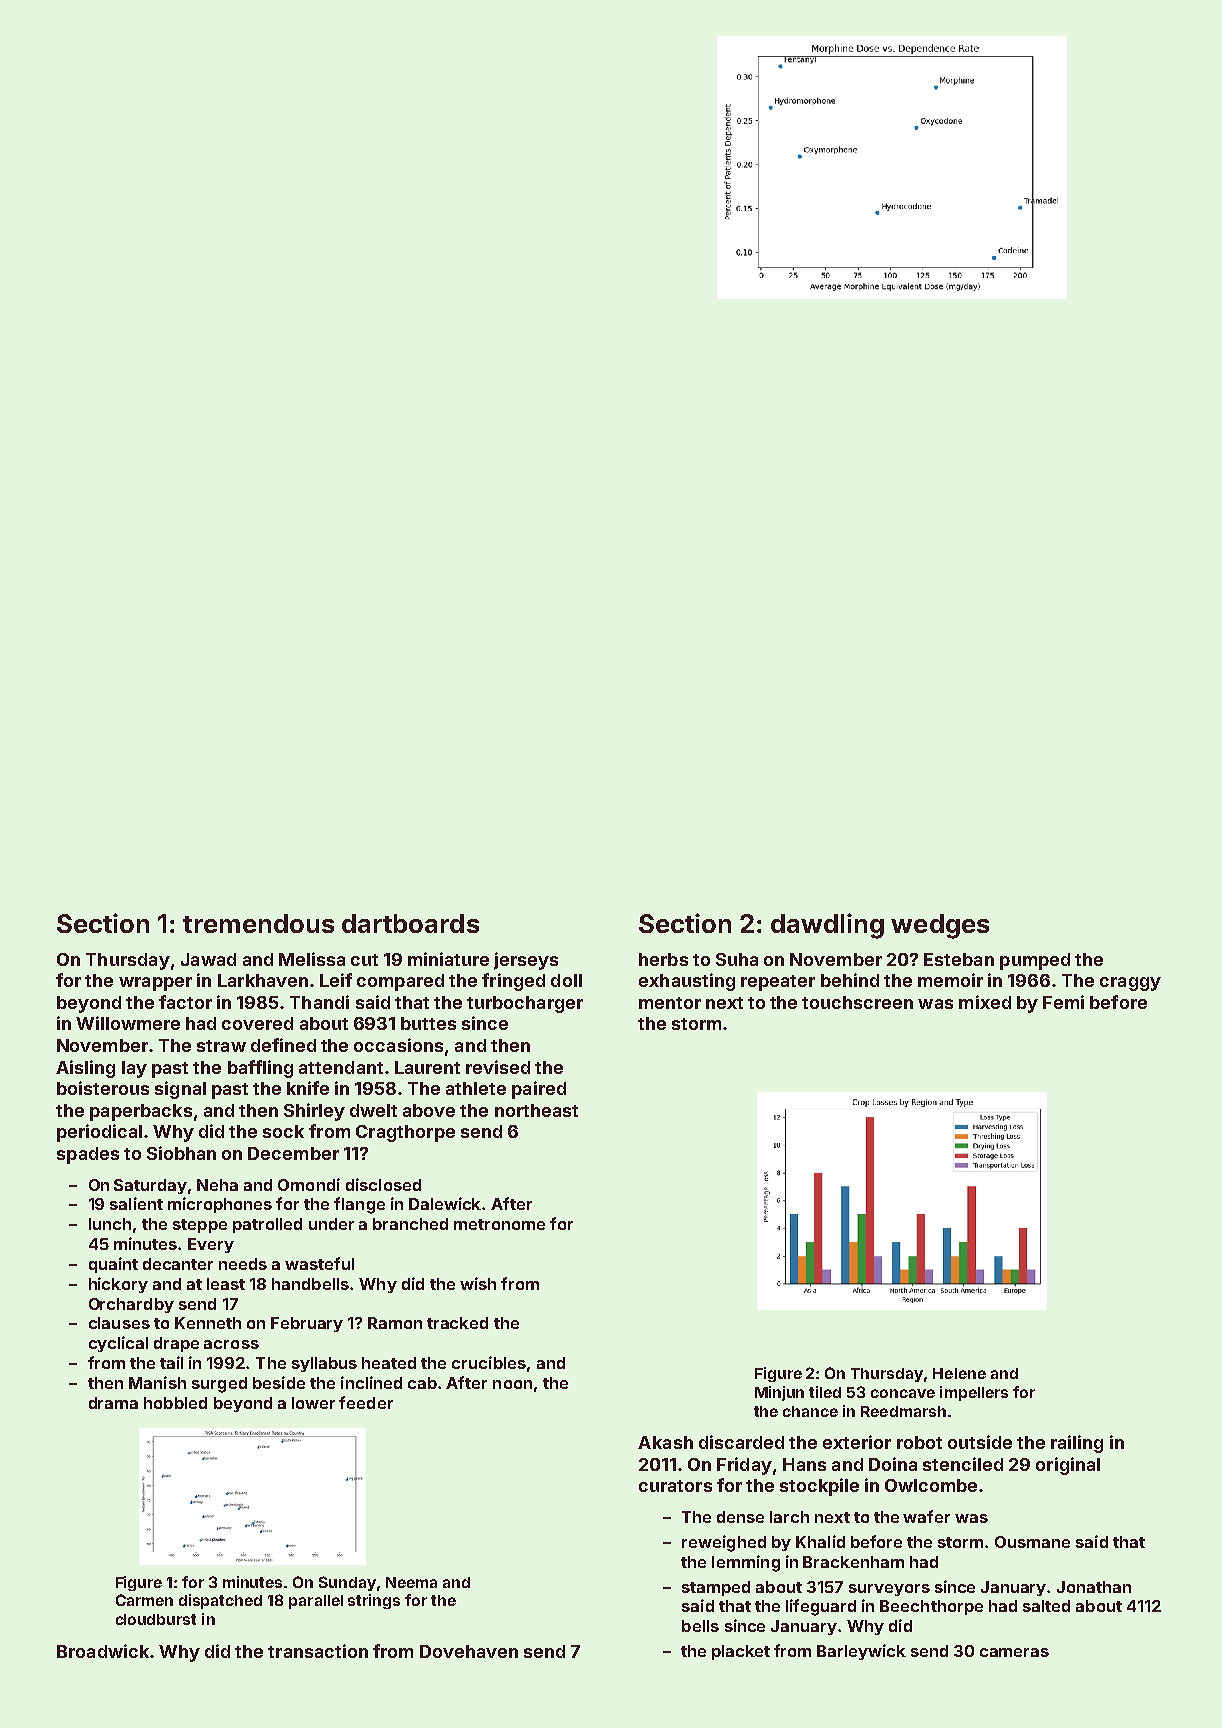 This screenshot has width=1222, height=1728. What do you see at coordinates (155, 984) in the screenshot?
I see `wrapper` at bounding box center [155, 984].
